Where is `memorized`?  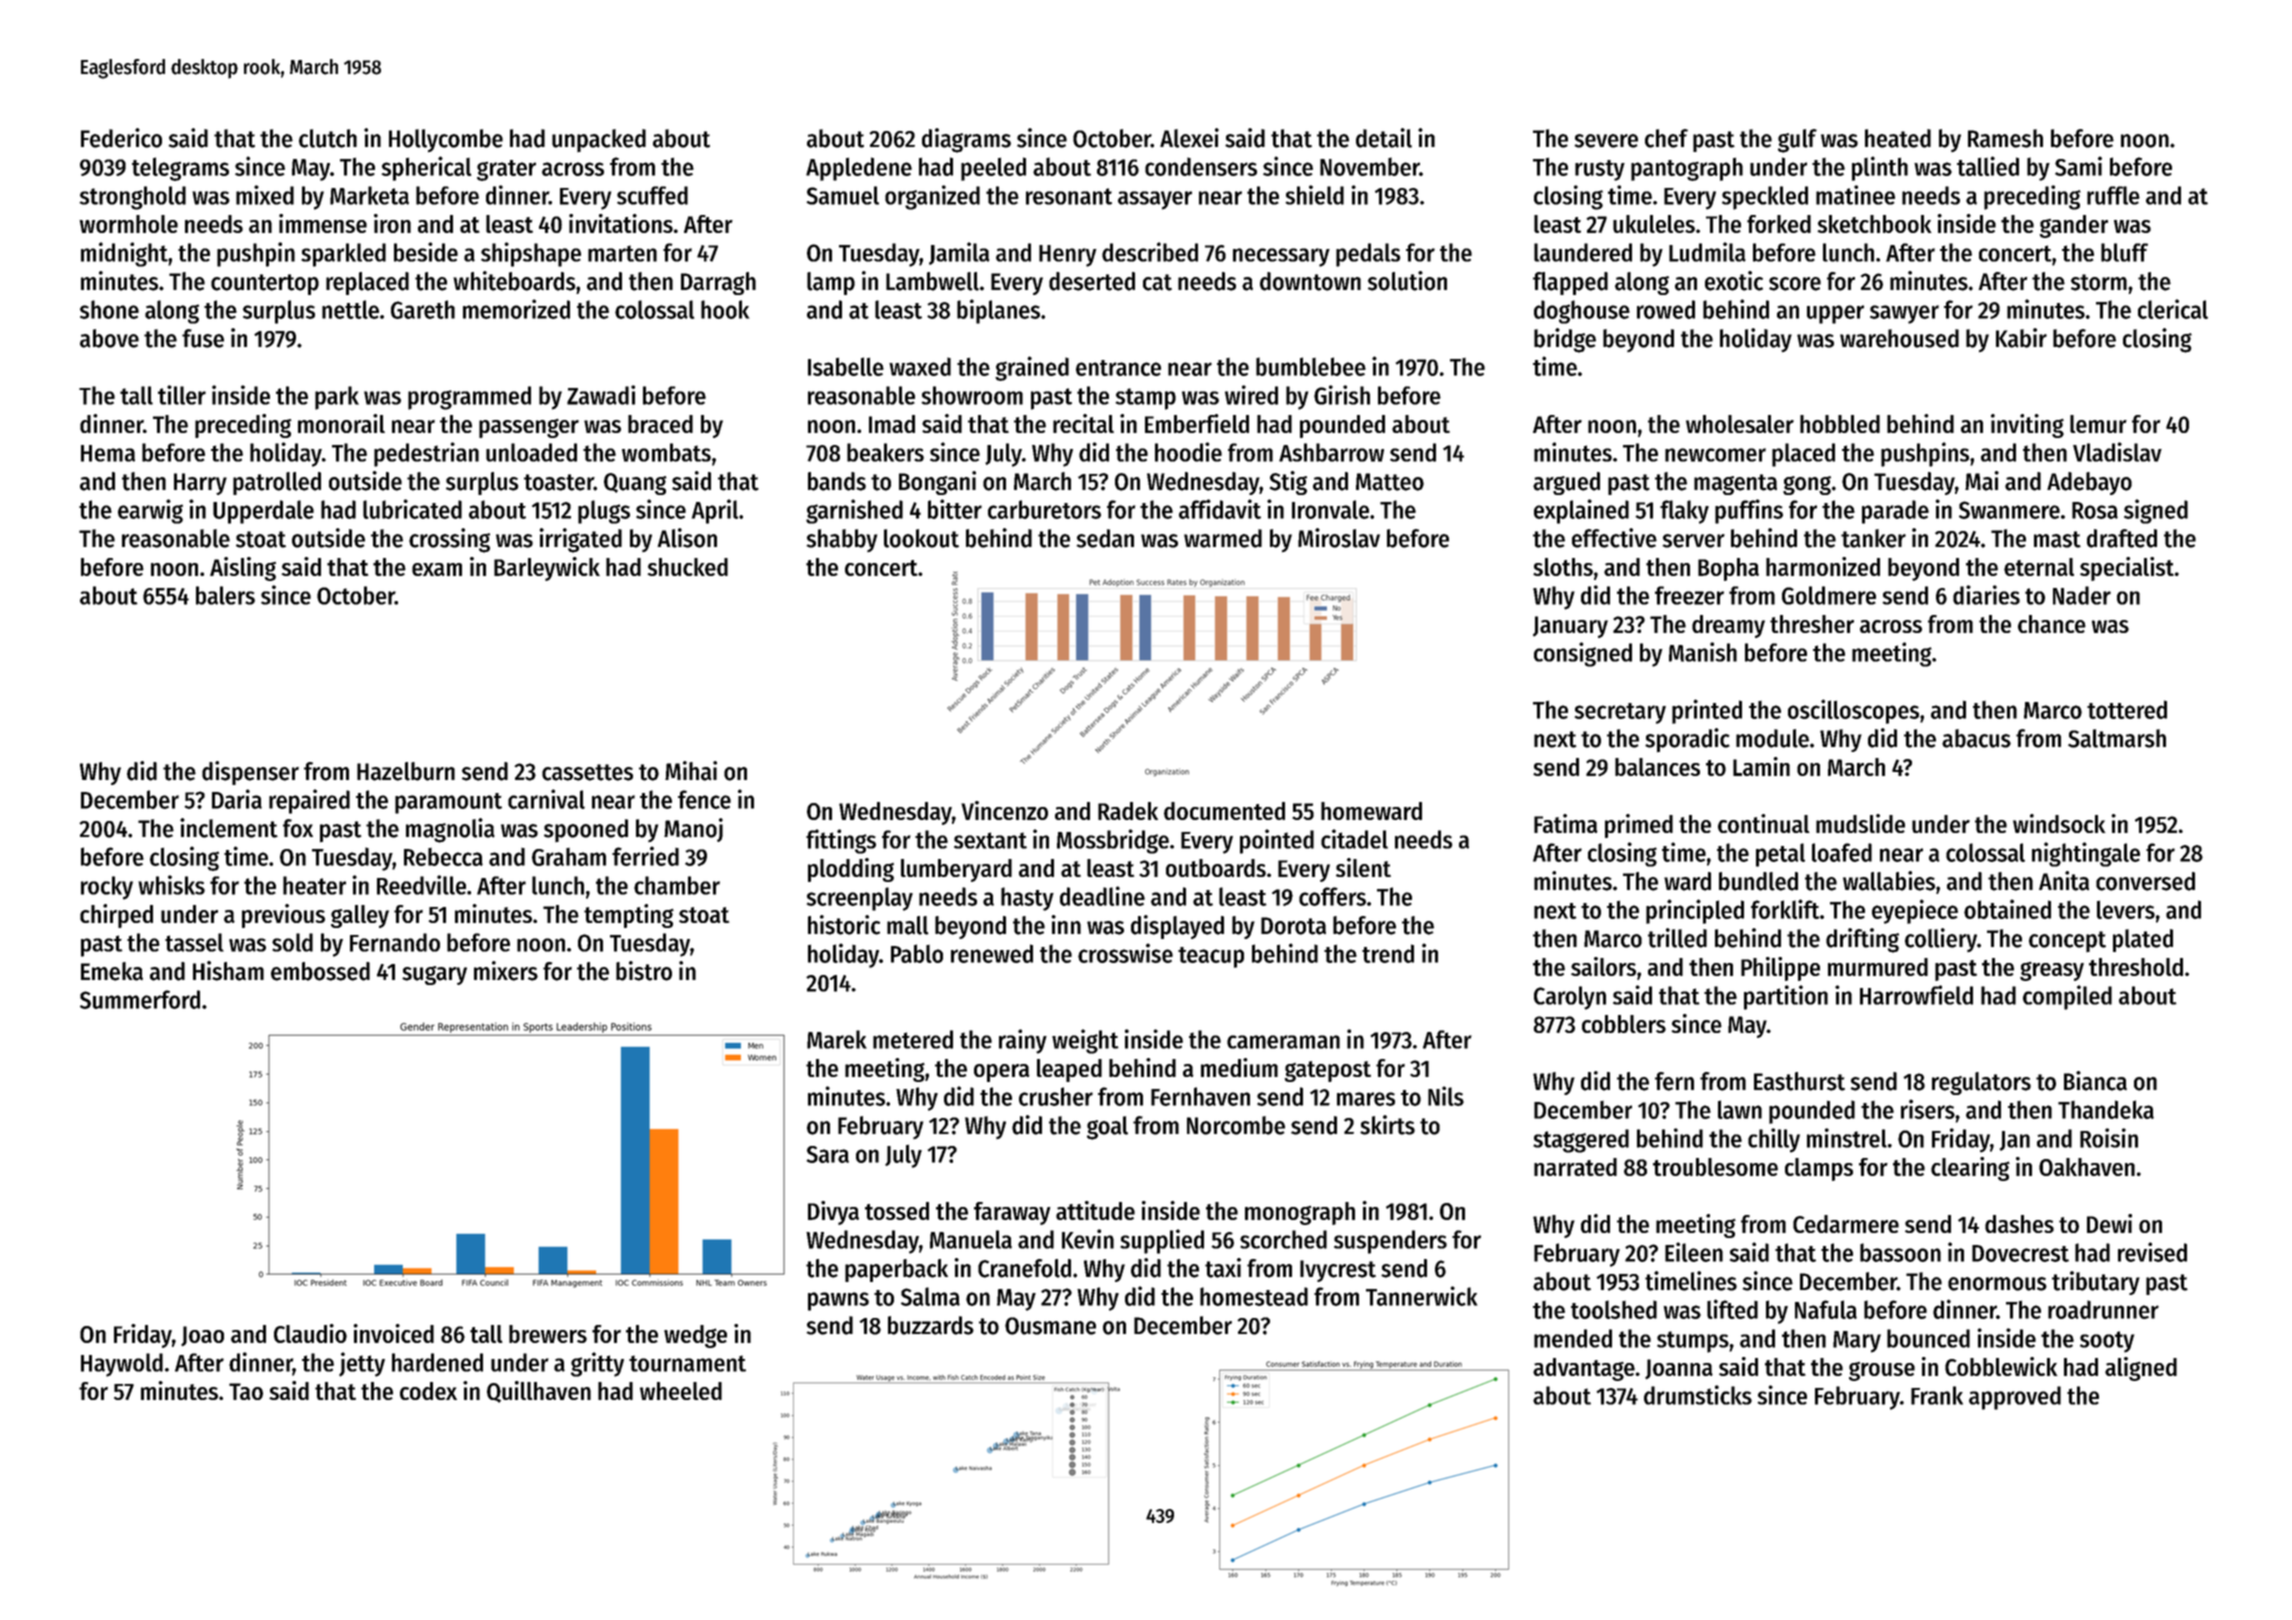
memorized is located at coordinates (516, 309).
